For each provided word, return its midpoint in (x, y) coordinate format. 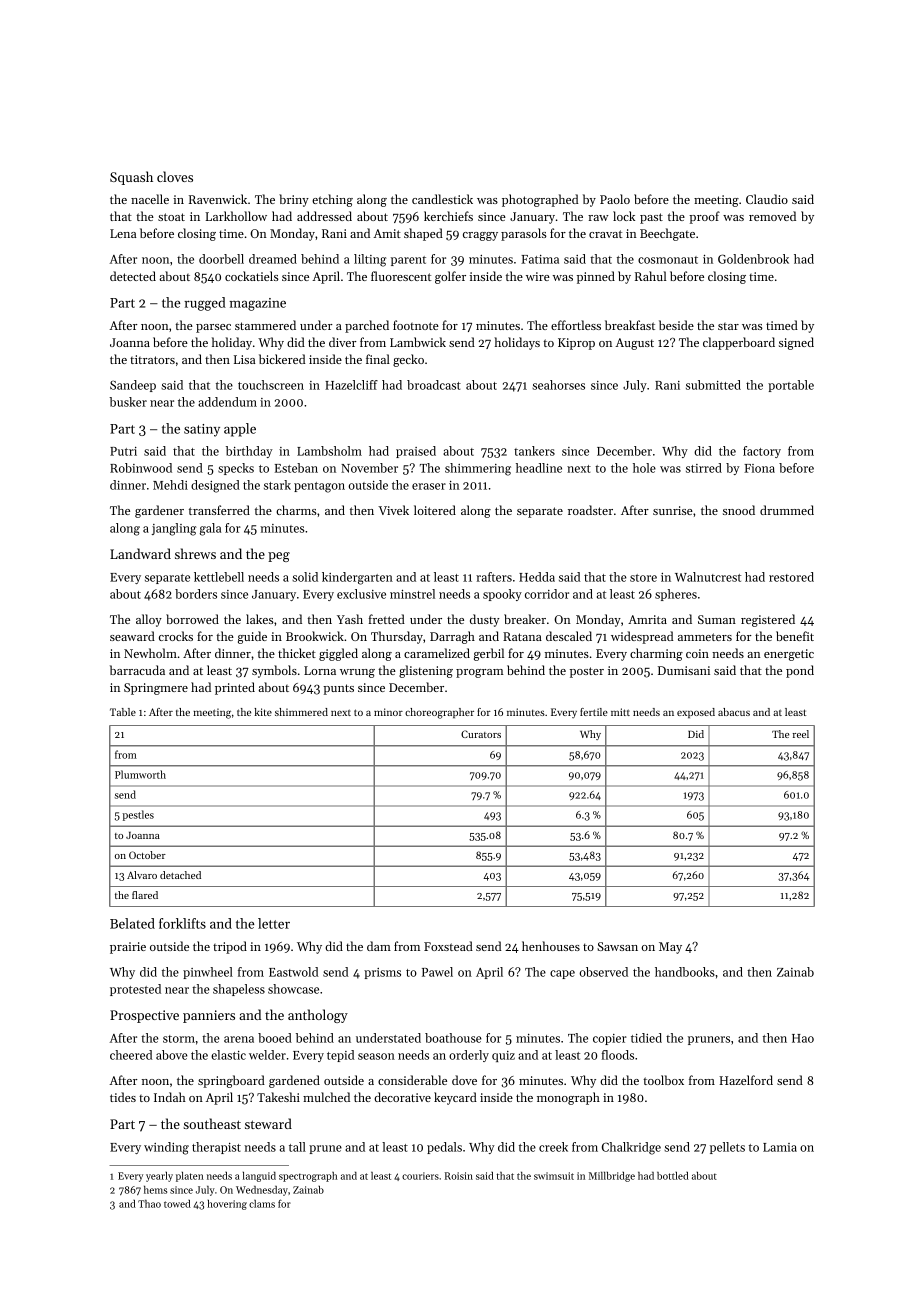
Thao (149, 1204)
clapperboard (739, 343)
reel (801, 734)
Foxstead (448, 946)
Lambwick (418, 342)
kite (263, 712)
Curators (481, 734)
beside (676, 325)
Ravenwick (218, 199)
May (670, 948)
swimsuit (554, 1176)
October (147, 855)
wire (538, 276)
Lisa (245, 359)
